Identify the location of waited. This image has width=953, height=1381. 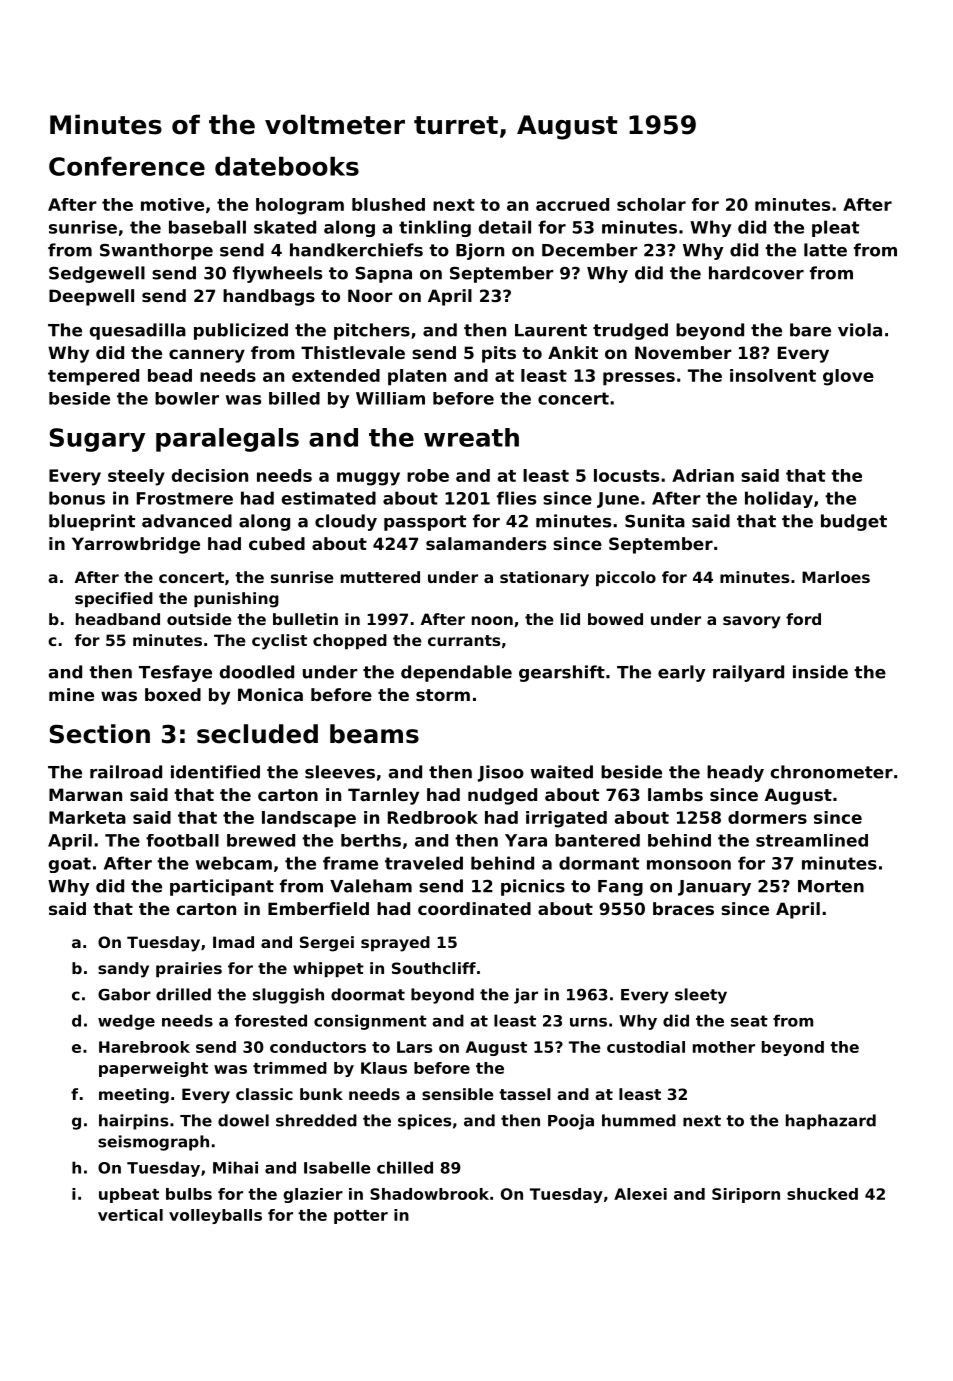
(561, 772).
